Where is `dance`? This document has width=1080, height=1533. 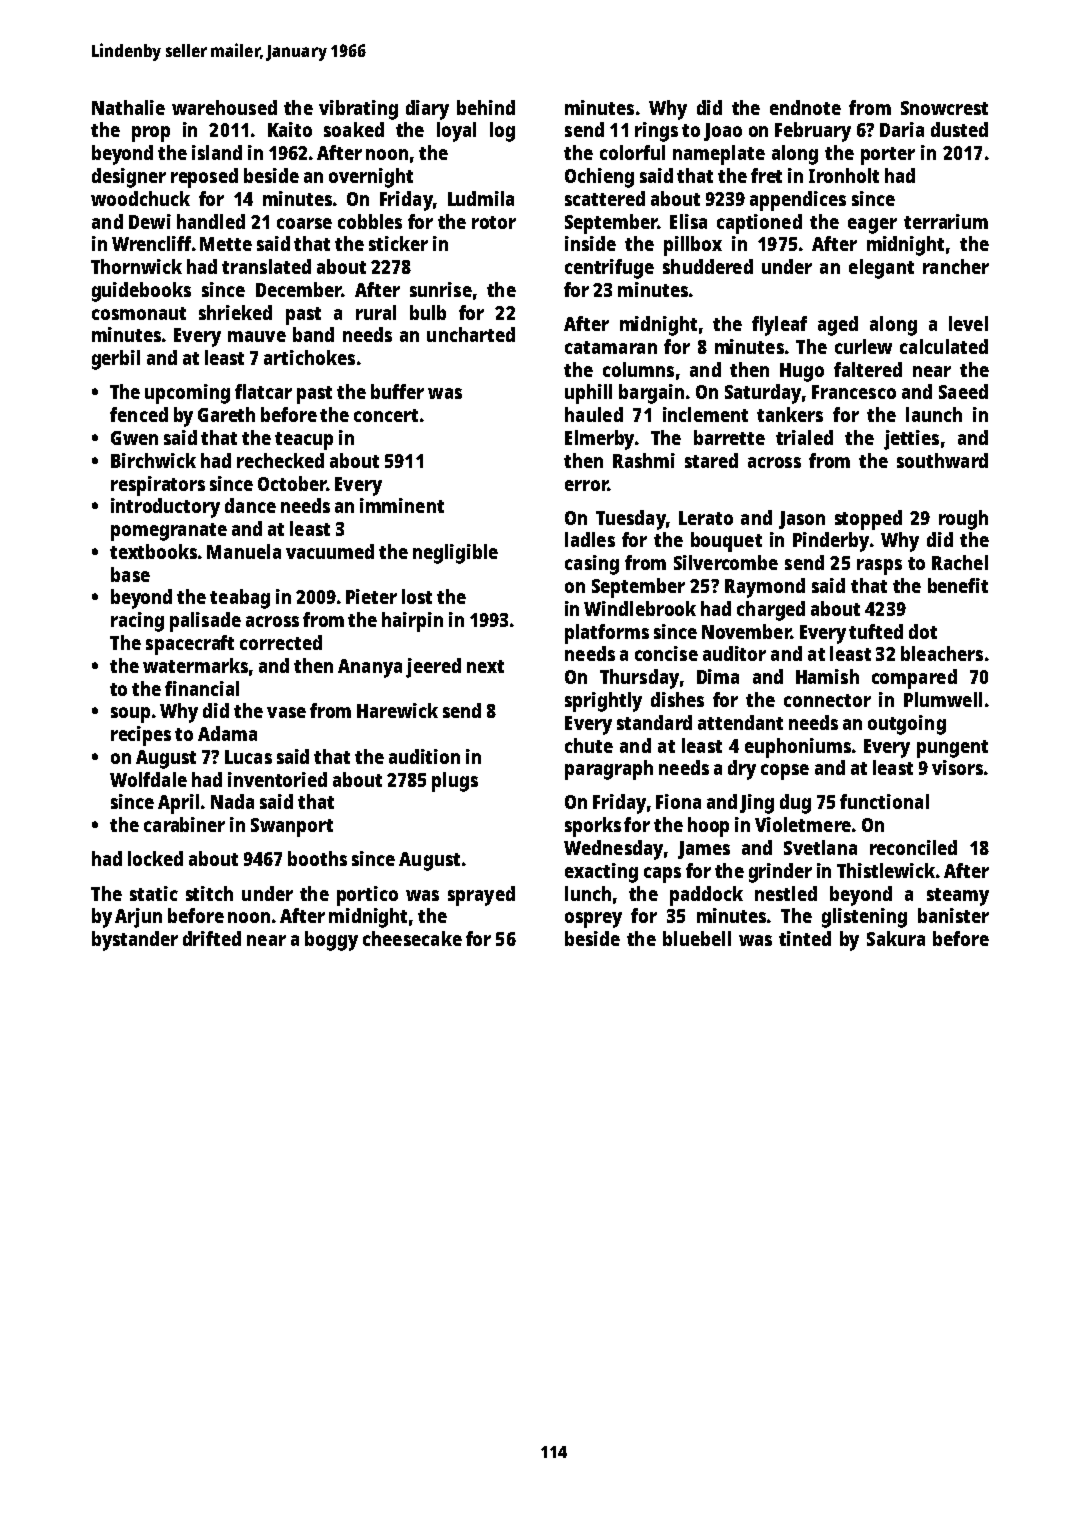 dance is located at coordinates (250, 505).
